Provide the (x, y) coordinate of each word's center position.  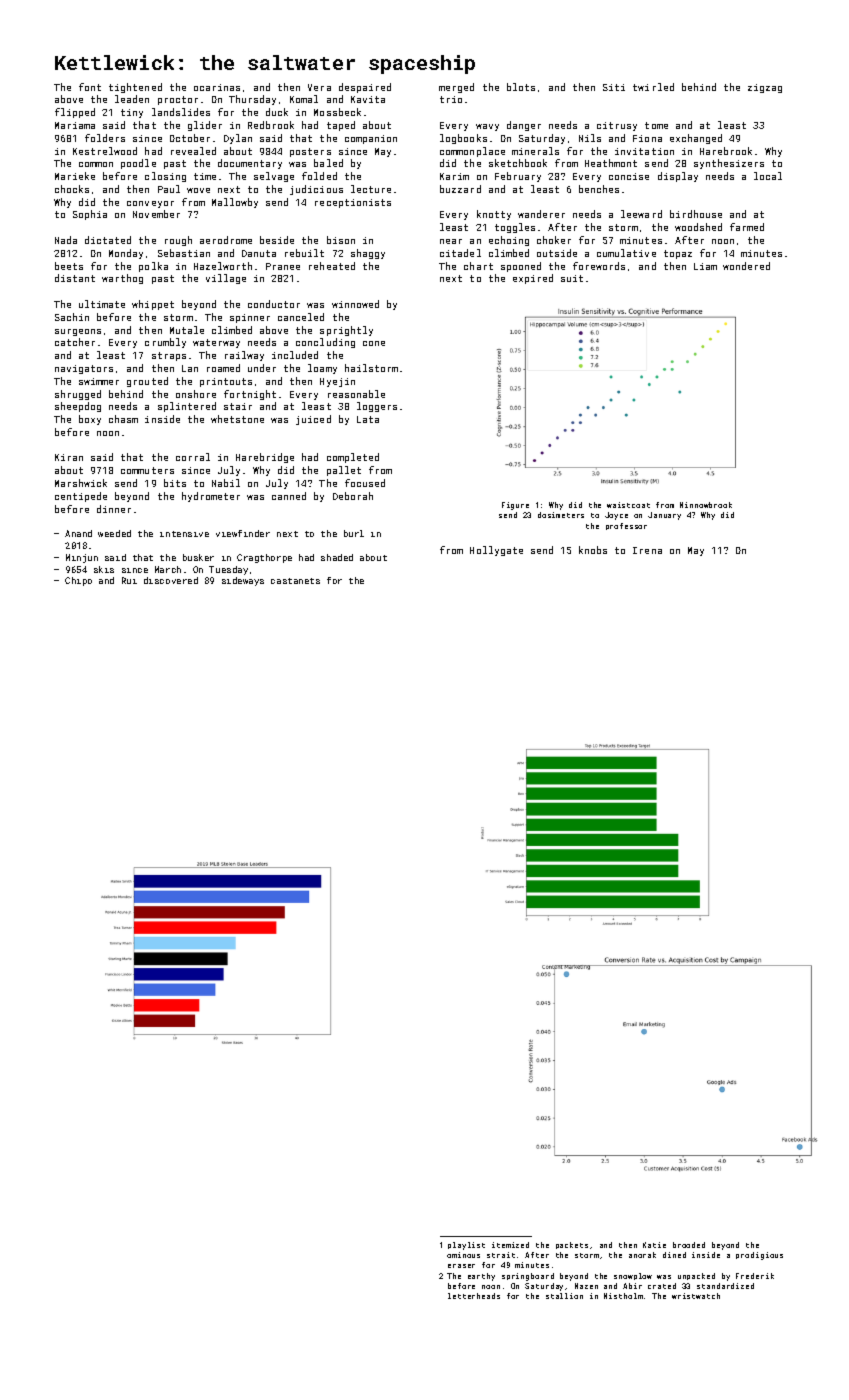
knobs (593, 550)
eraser (461, 1266)
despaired (365, 88)
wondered (746, 266)
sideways (243, 581)
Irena (647, 550)
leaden (132, 99)
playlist (466, 1246)
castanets (295, 581)
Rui (129, 580)
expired (533, 279)
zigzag (765, 88)
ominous (463, 1255)
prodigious (759, 1256)
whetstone (237, 419)
